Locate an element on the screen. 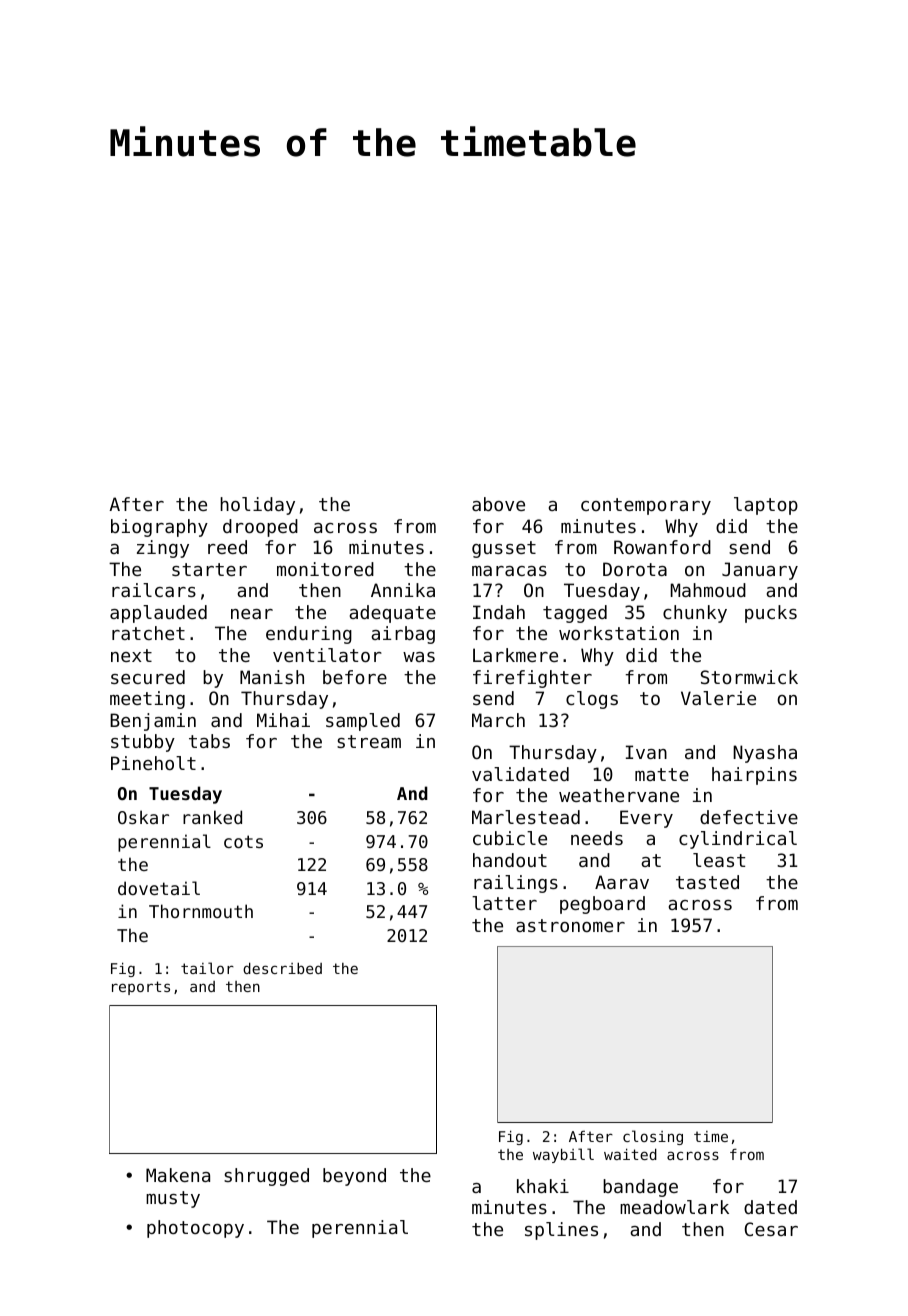 The image size is (908, 1316). Manish is located at coordinates (272, 677).
